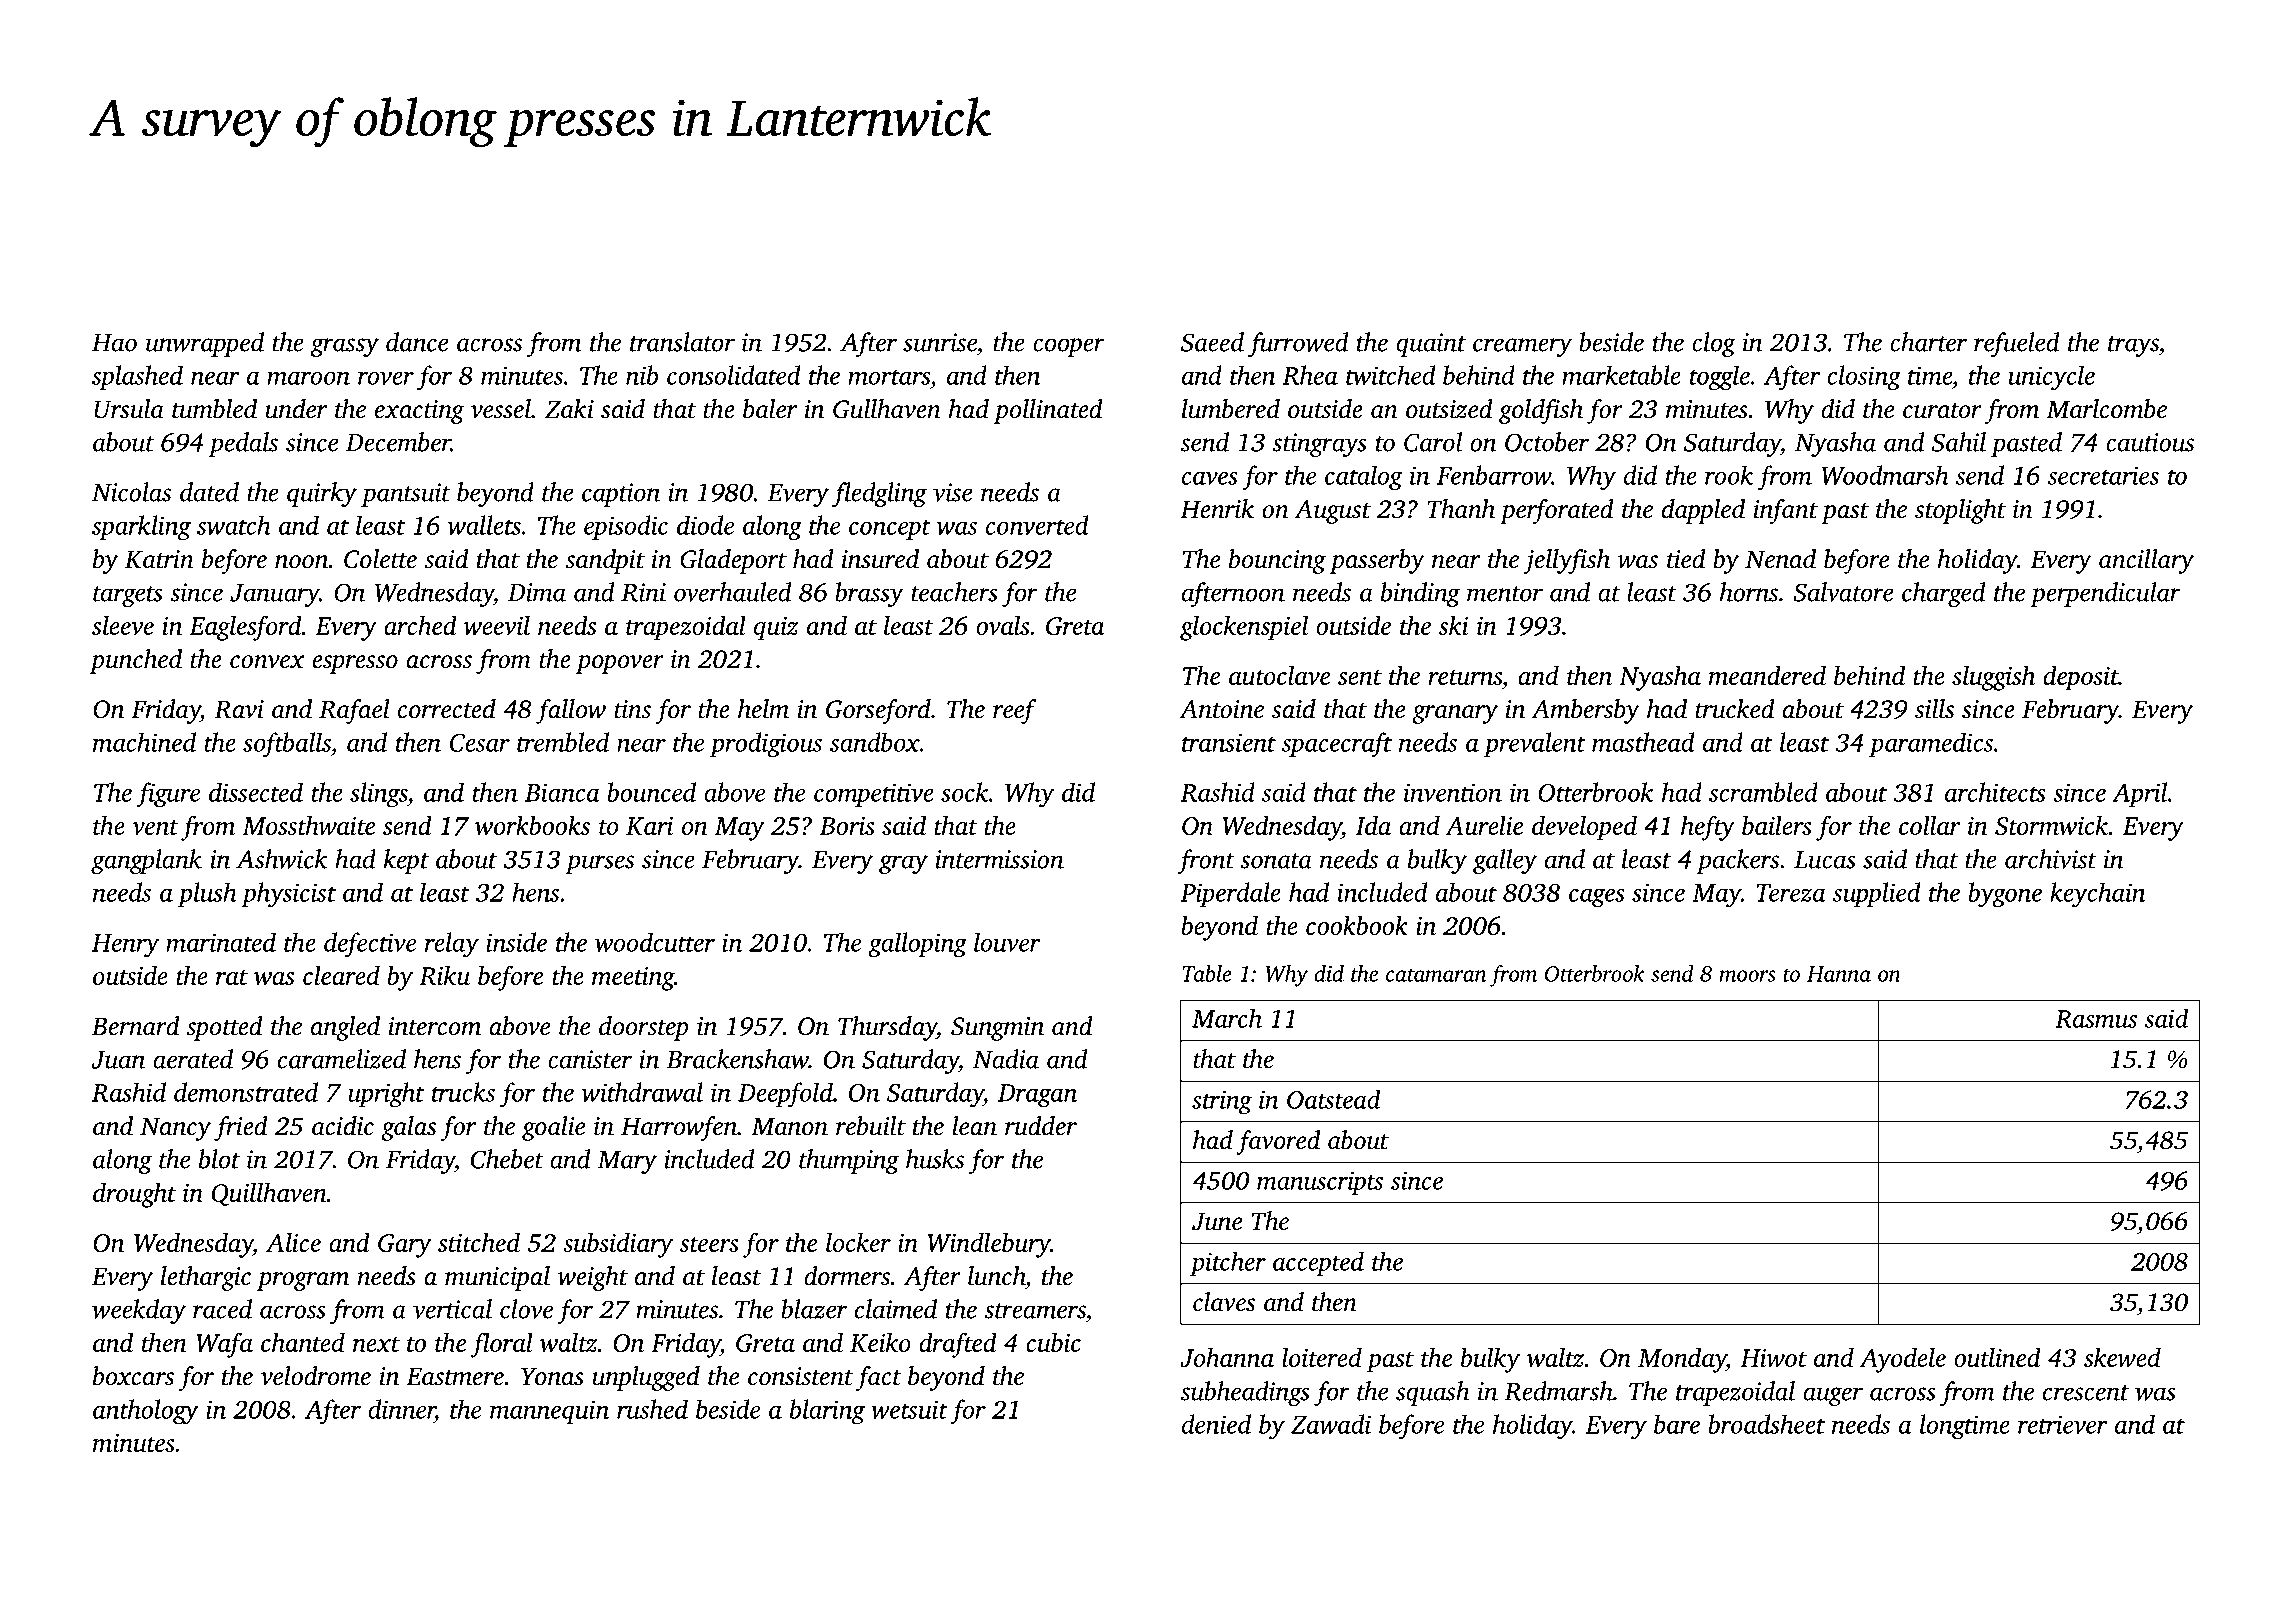 The width and height of the document is (2292, 1620). Describe the element at coordinates (2096, 1019) in the document. I see `Rasmus` at that location.
